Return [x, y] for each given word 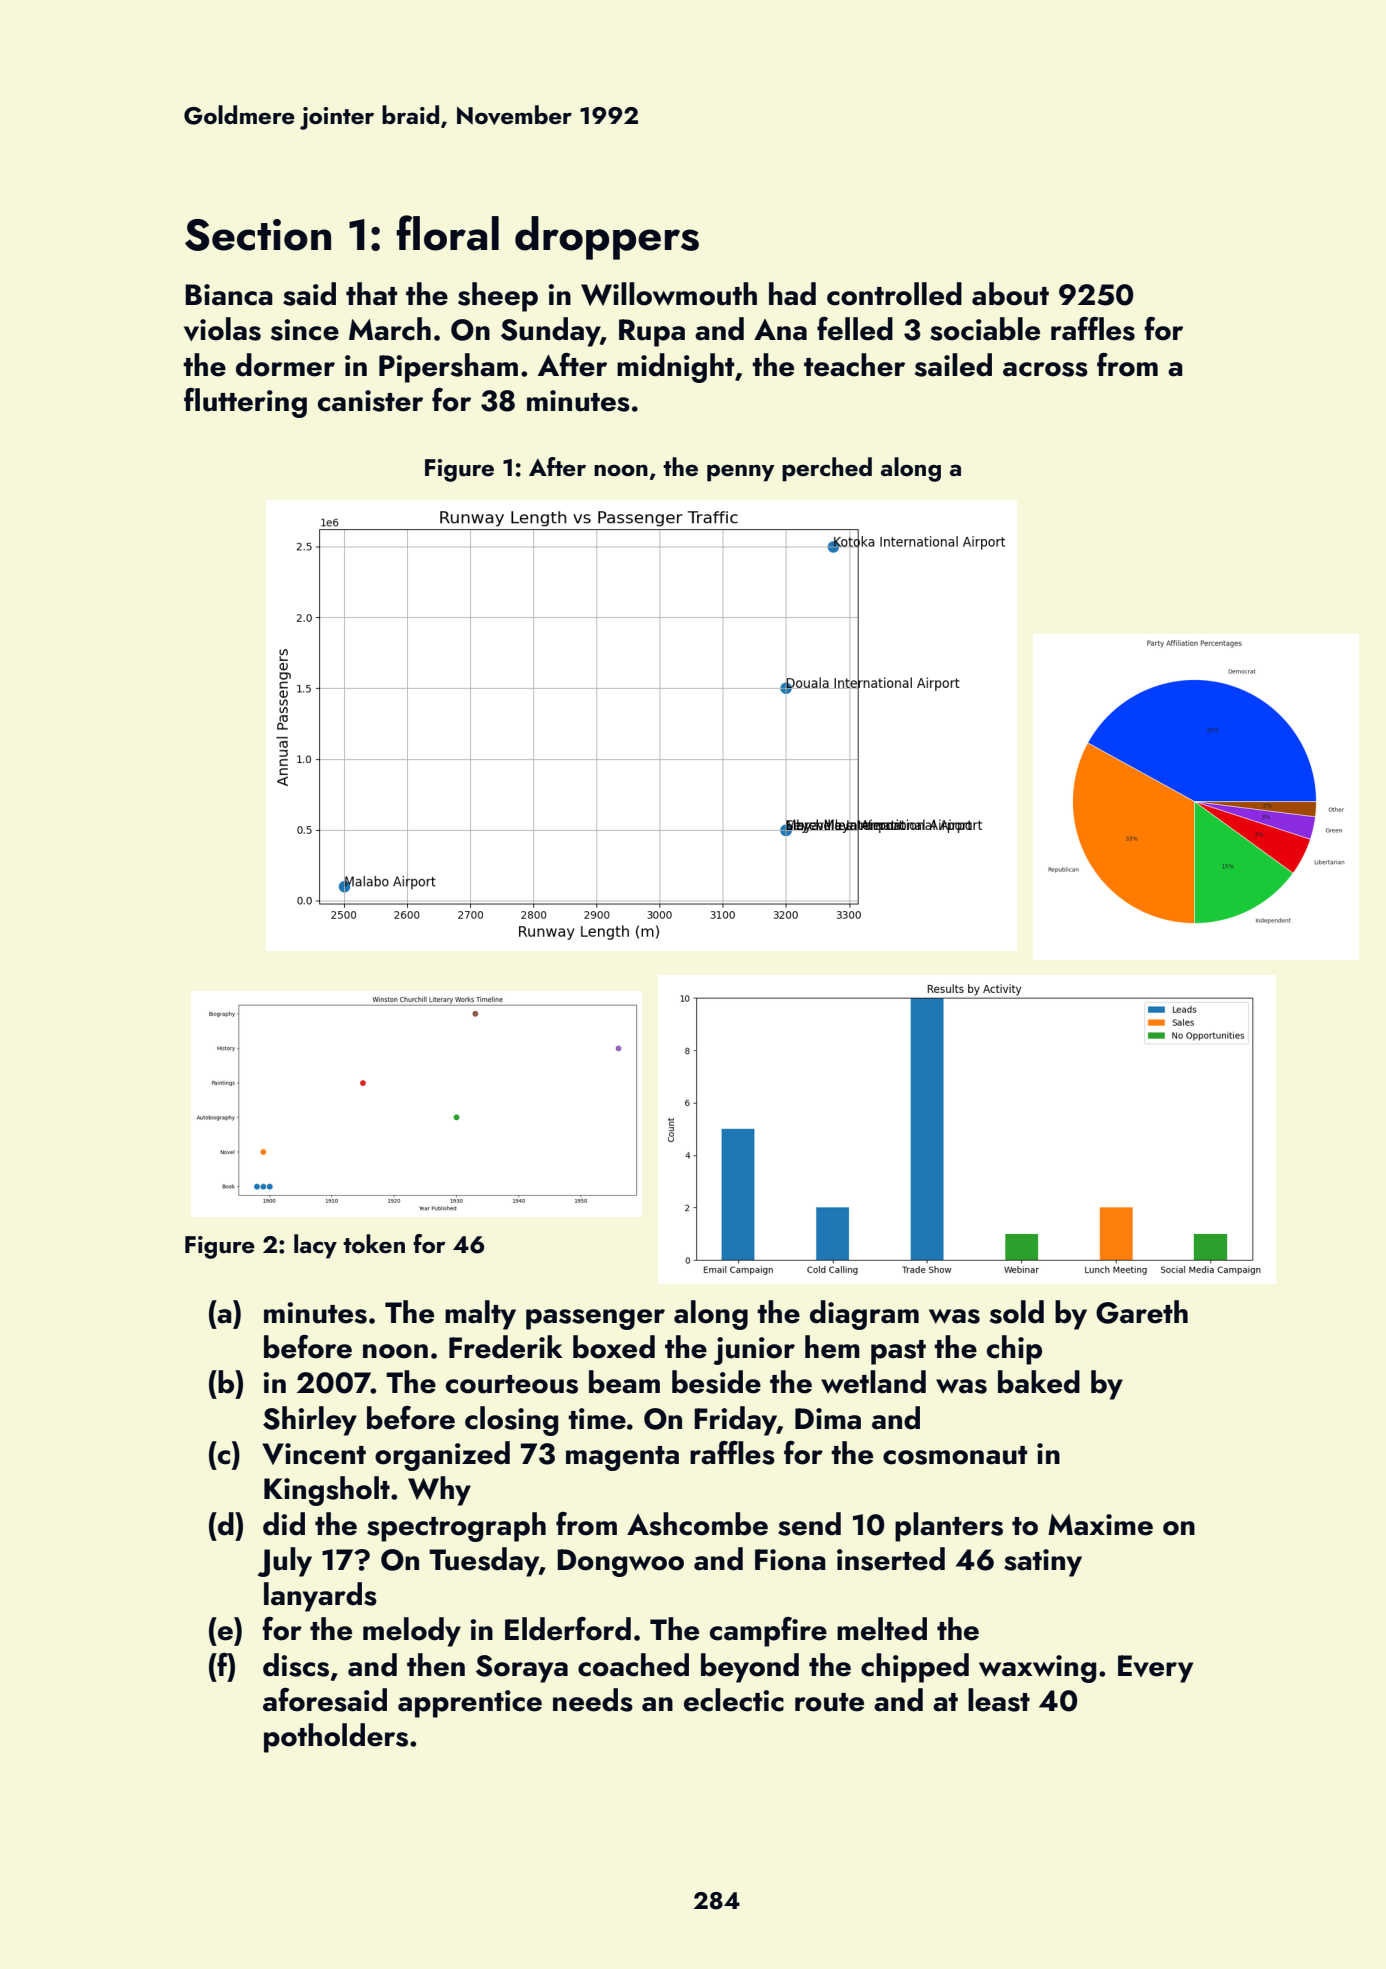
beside [716, 1382]
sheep [498, 297]
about [1010, 294]
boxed [614, 1347]
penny [740, 473]
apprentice [470, 1704]
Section [258, 235]
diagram [864, 1315]
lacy [315, 1246]
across [1045, 369]
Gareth [1142, 1312]
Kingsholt [327, 1491]
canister [370, 401]
